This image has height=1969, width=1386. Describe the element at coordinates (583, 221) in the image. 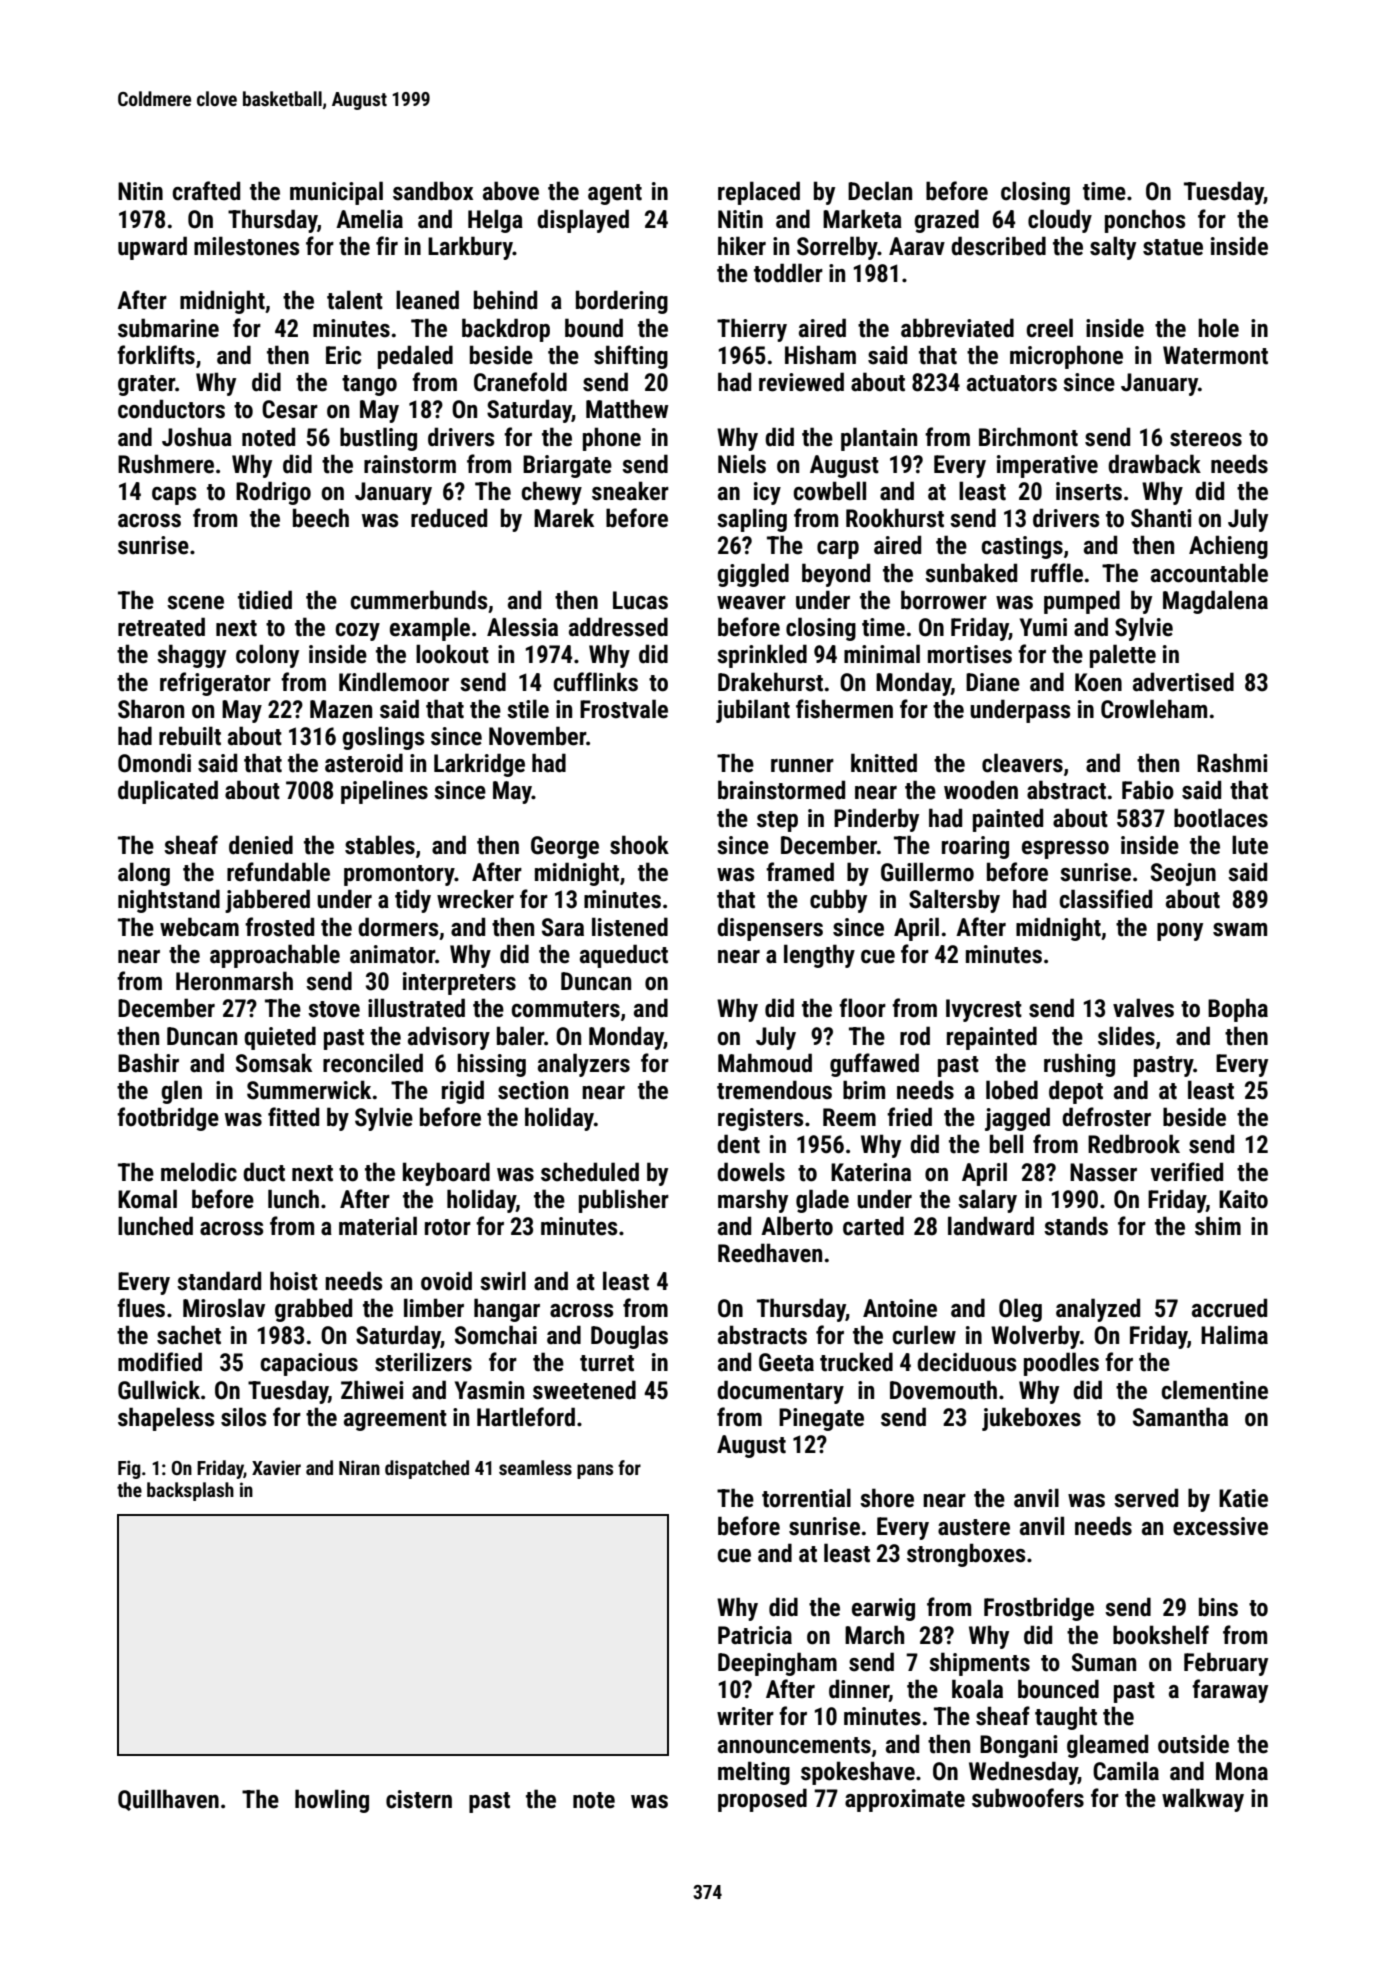

I see `displayed` at that location.
